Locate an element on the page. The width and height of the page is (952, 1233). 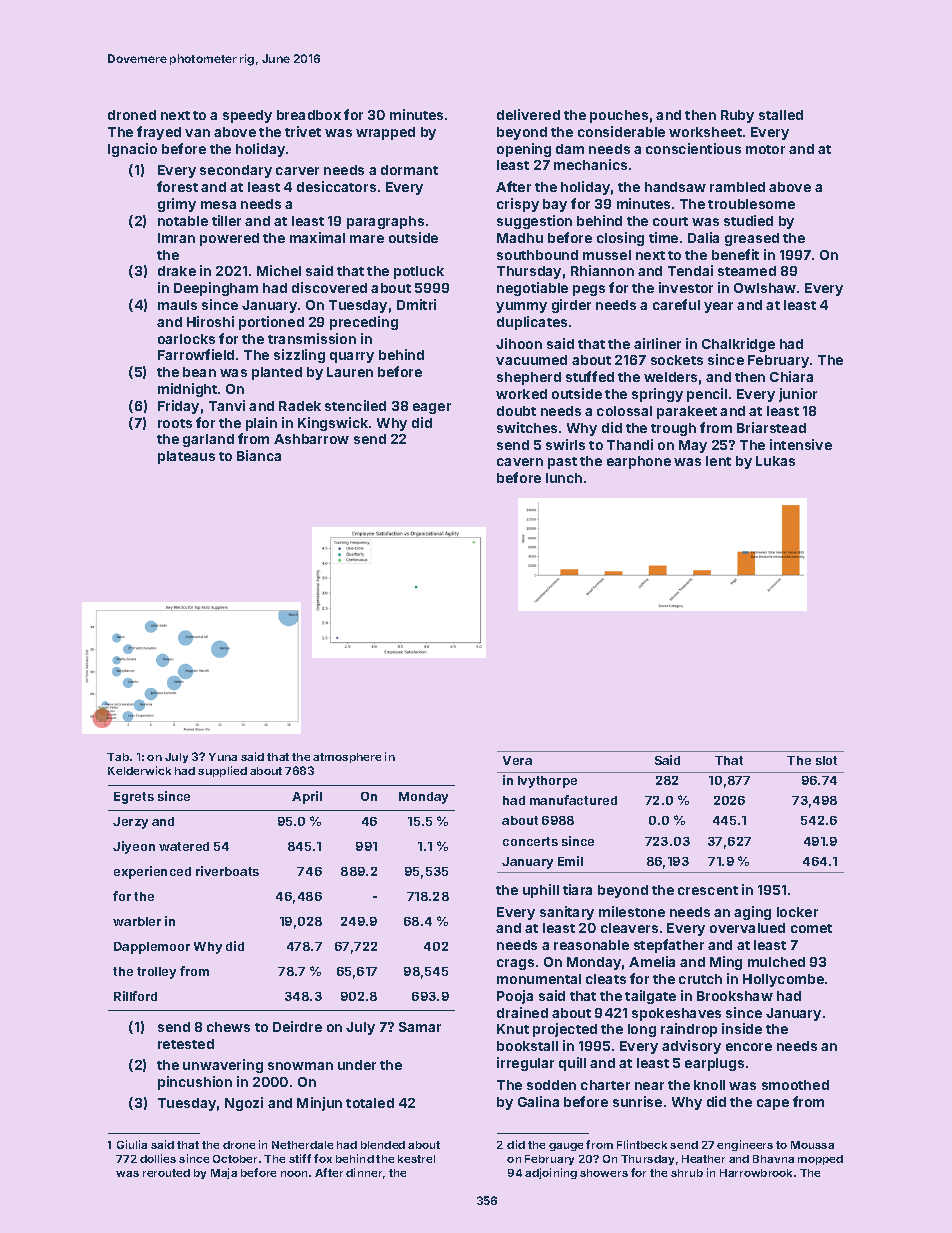
noon is located at coordinates (294, 1174).
